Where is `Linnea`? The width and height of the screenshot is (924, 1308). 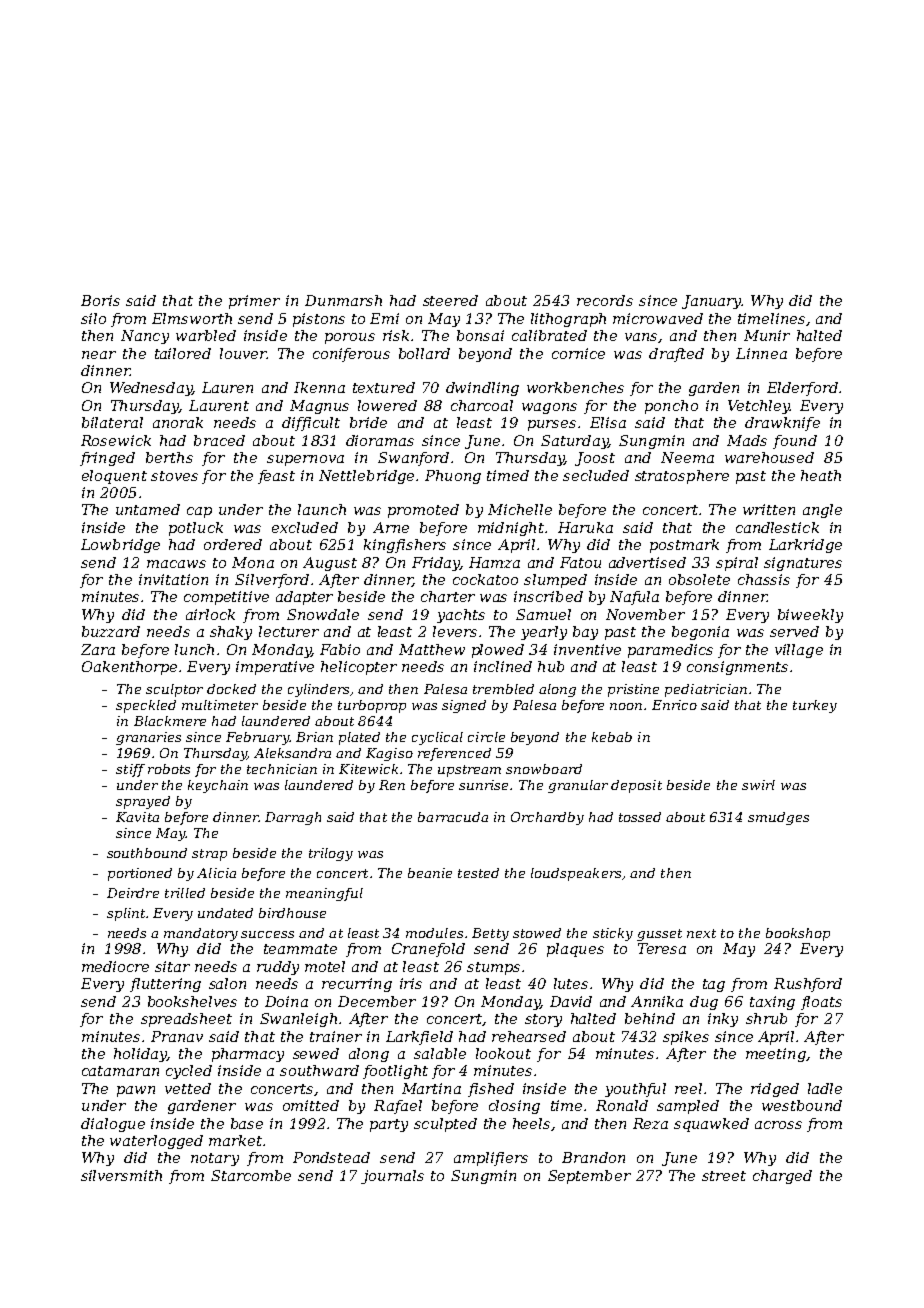 Linnea is located at coordinates (761, 353).
